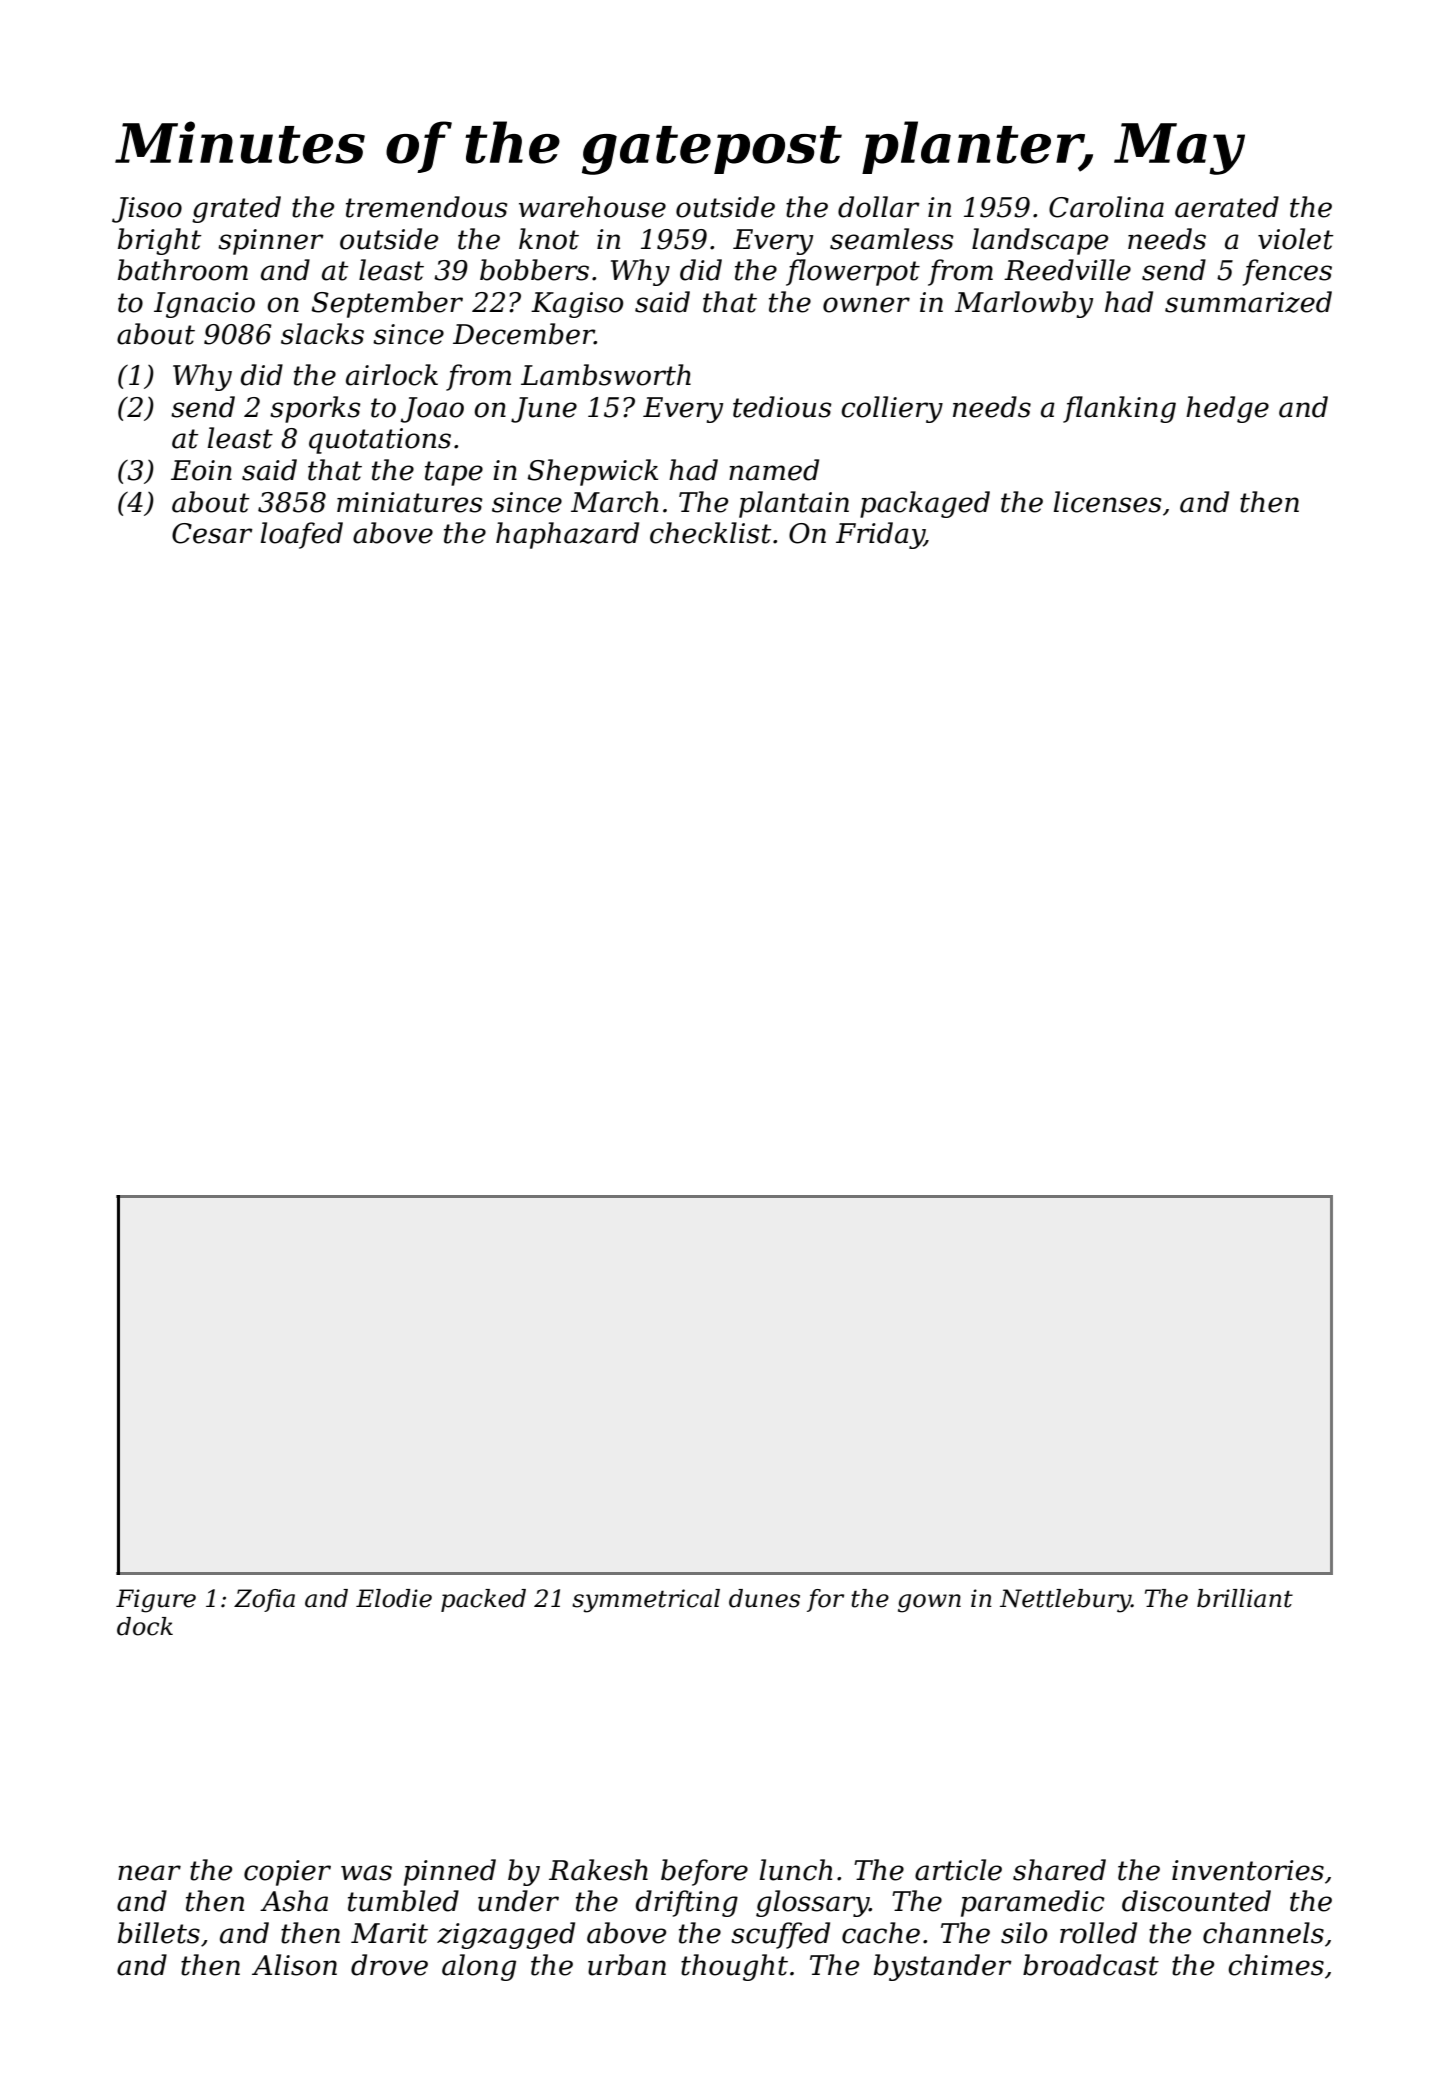  Describe the element at coordinates (212, 533) in the screenshot. I see `Cesar` at that location.
